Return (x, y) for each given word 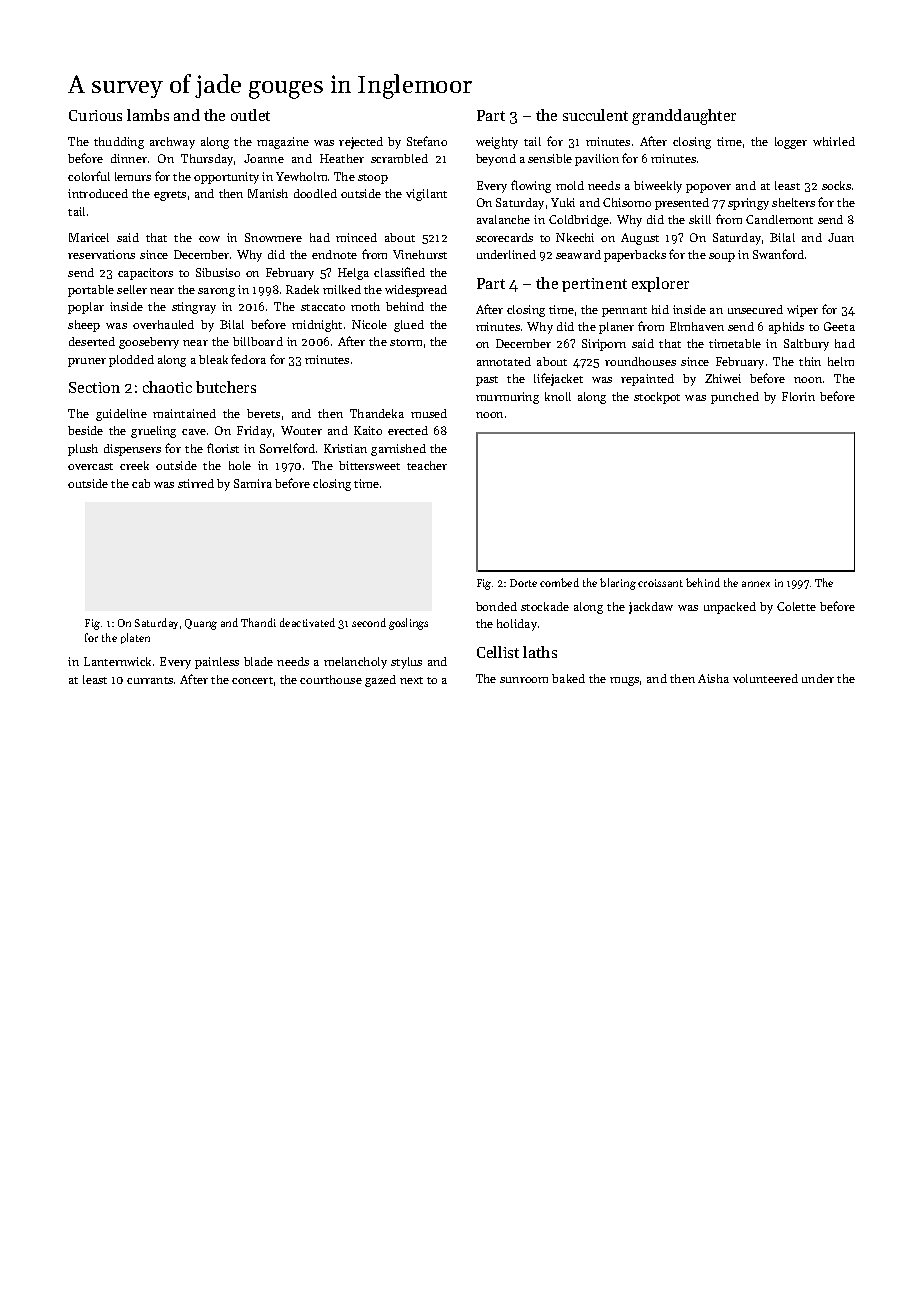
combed (559, 582)
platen (135, 638)
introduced (98, 193)
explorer (660, 284)
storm (406, 342)
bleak (213, 359)
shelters (793, 202)
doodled (315, 193)
